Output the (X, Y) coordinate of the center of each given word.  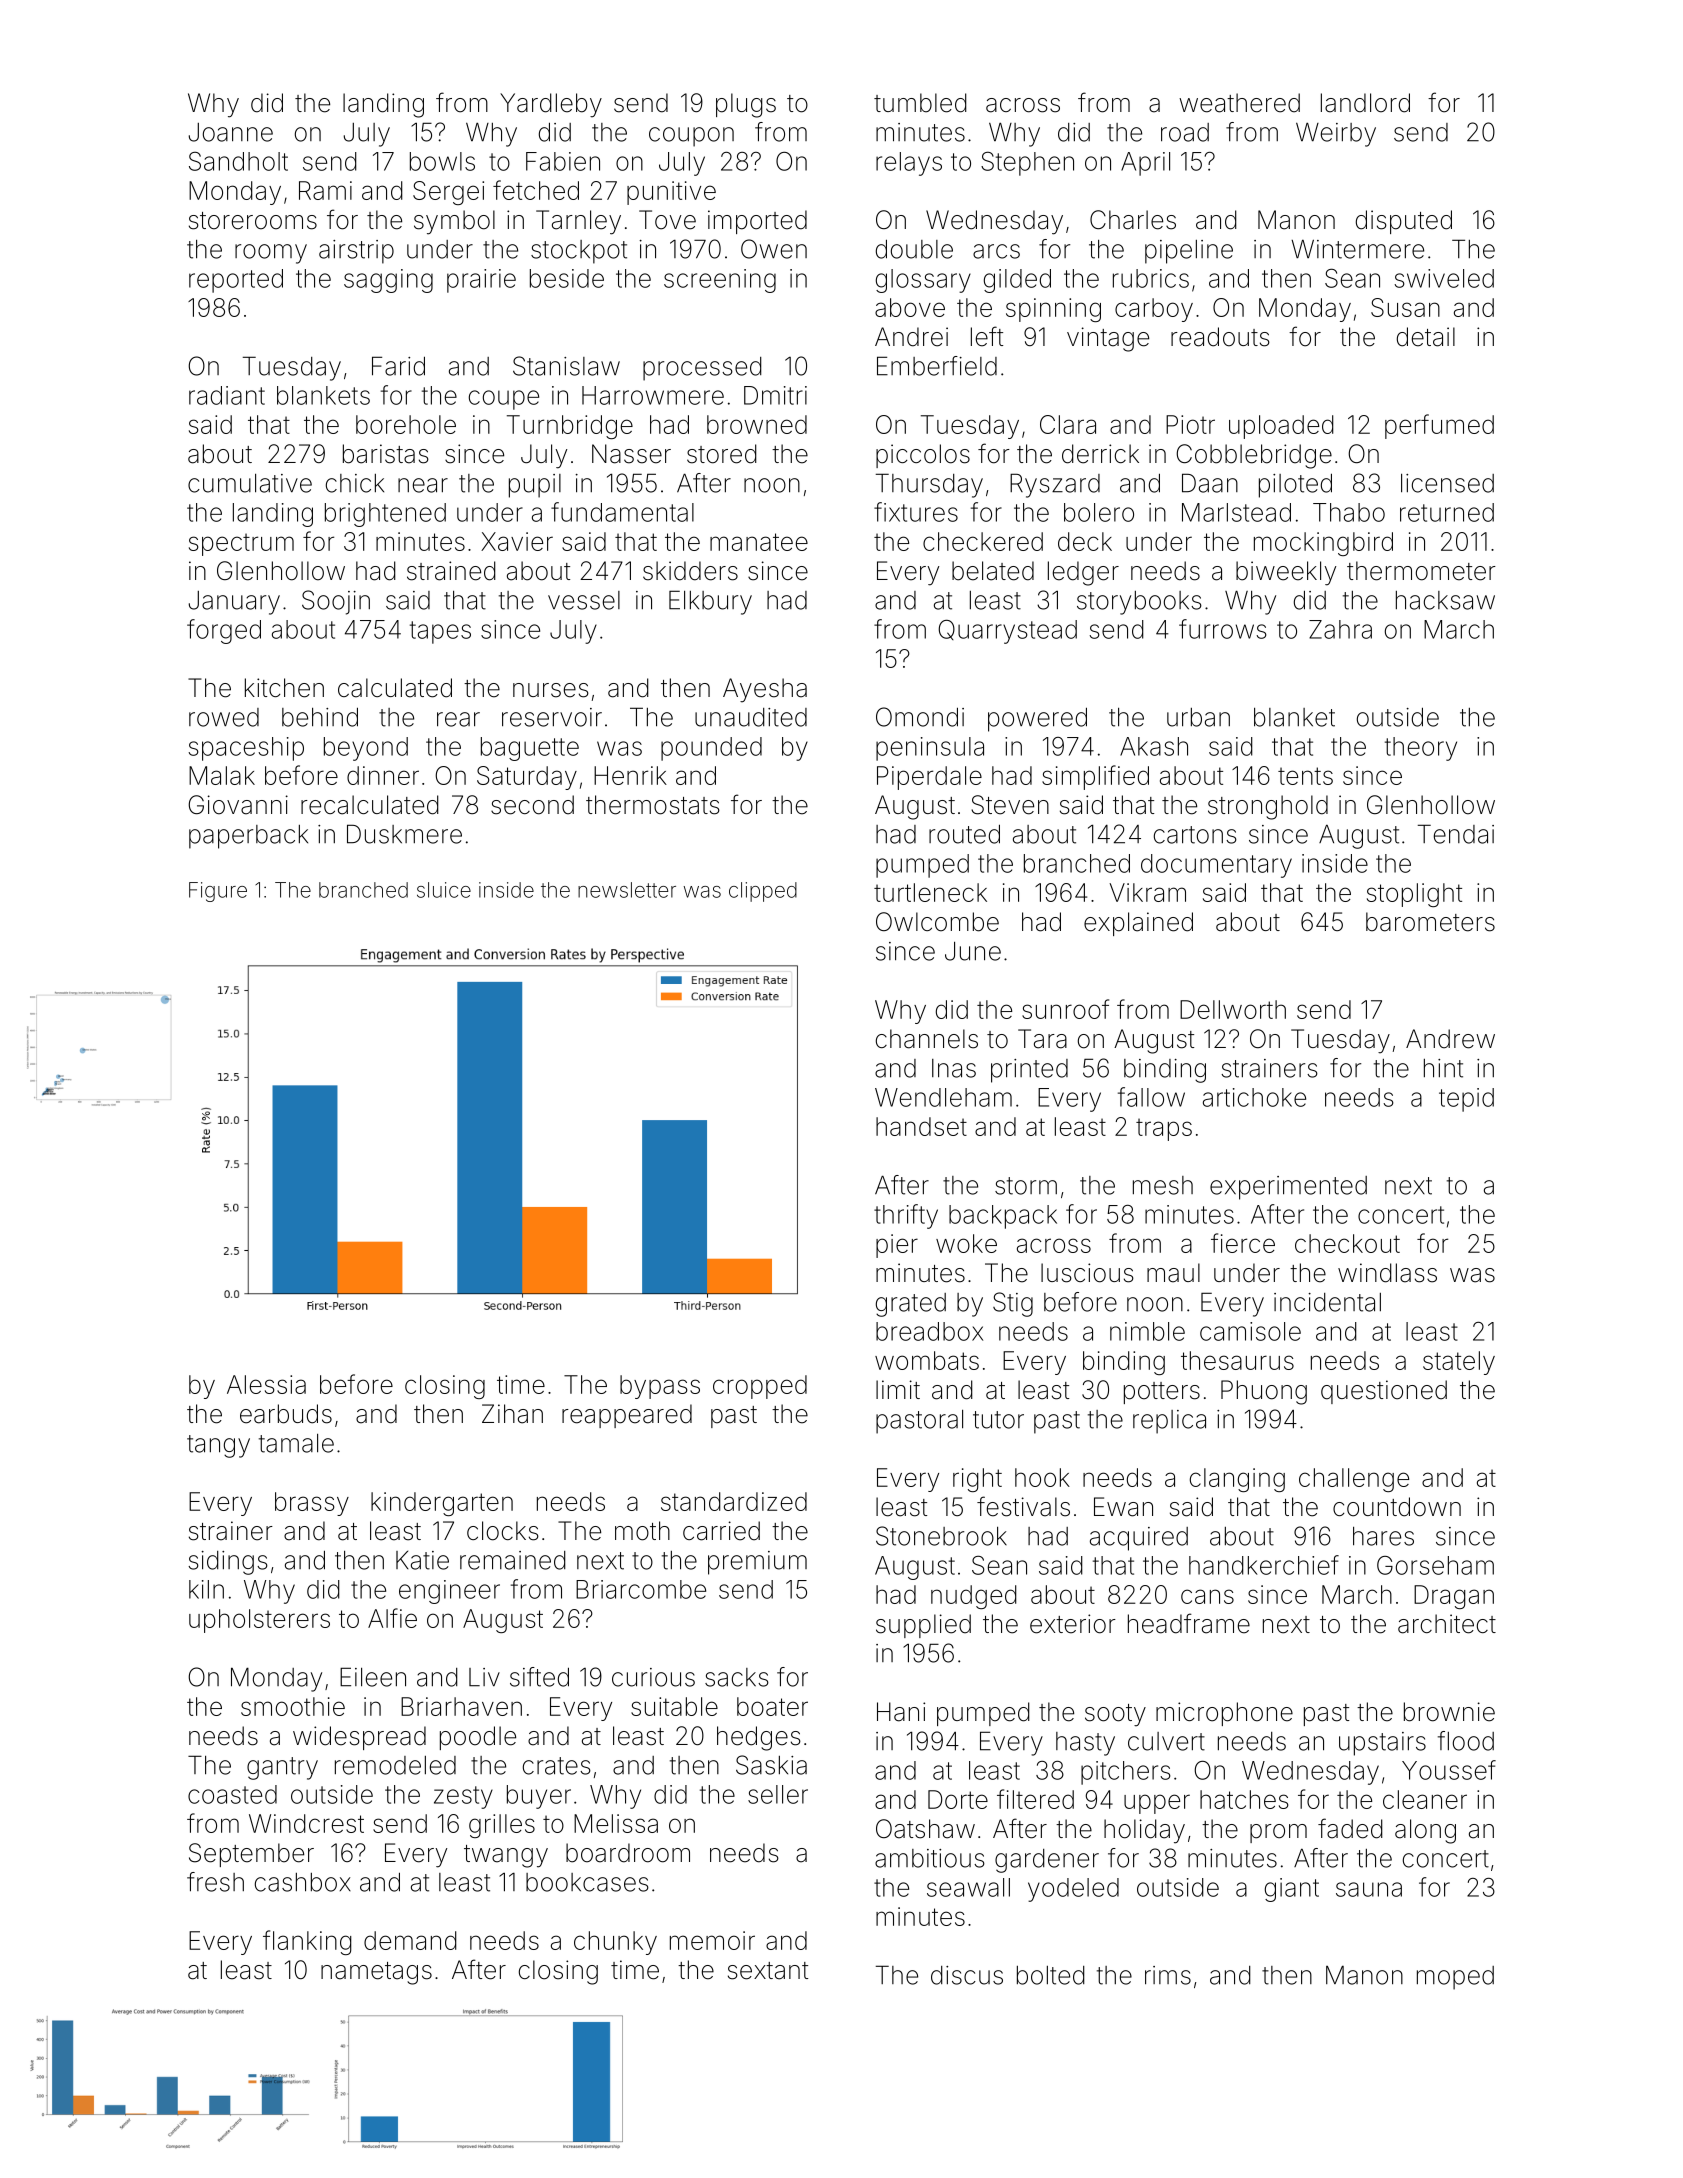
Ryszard (1055, 485)
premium (757, 1563)
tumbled (920, 103)
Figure (218, 892)
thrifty (906, 1216)
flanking (307, 1942)
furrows (1223, 629)
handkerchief (1264, 1565)
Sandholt (238, 161)
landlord (1365, 103)
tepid (1466, 1100)
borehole (406, 424)
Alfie (392, 1618)
